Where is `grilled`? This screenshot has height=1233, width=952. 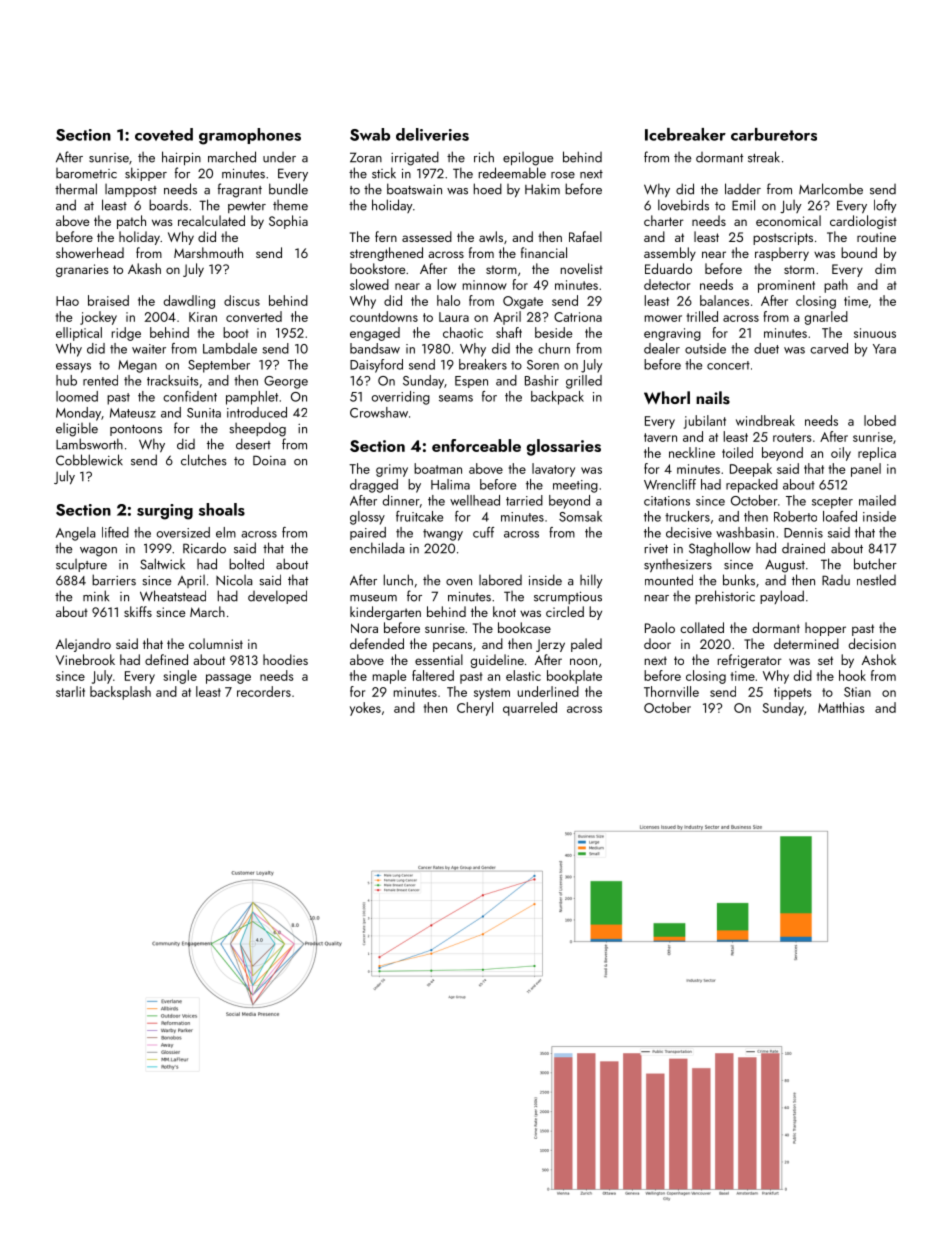
grilled is located at coordinates (584, 382).
